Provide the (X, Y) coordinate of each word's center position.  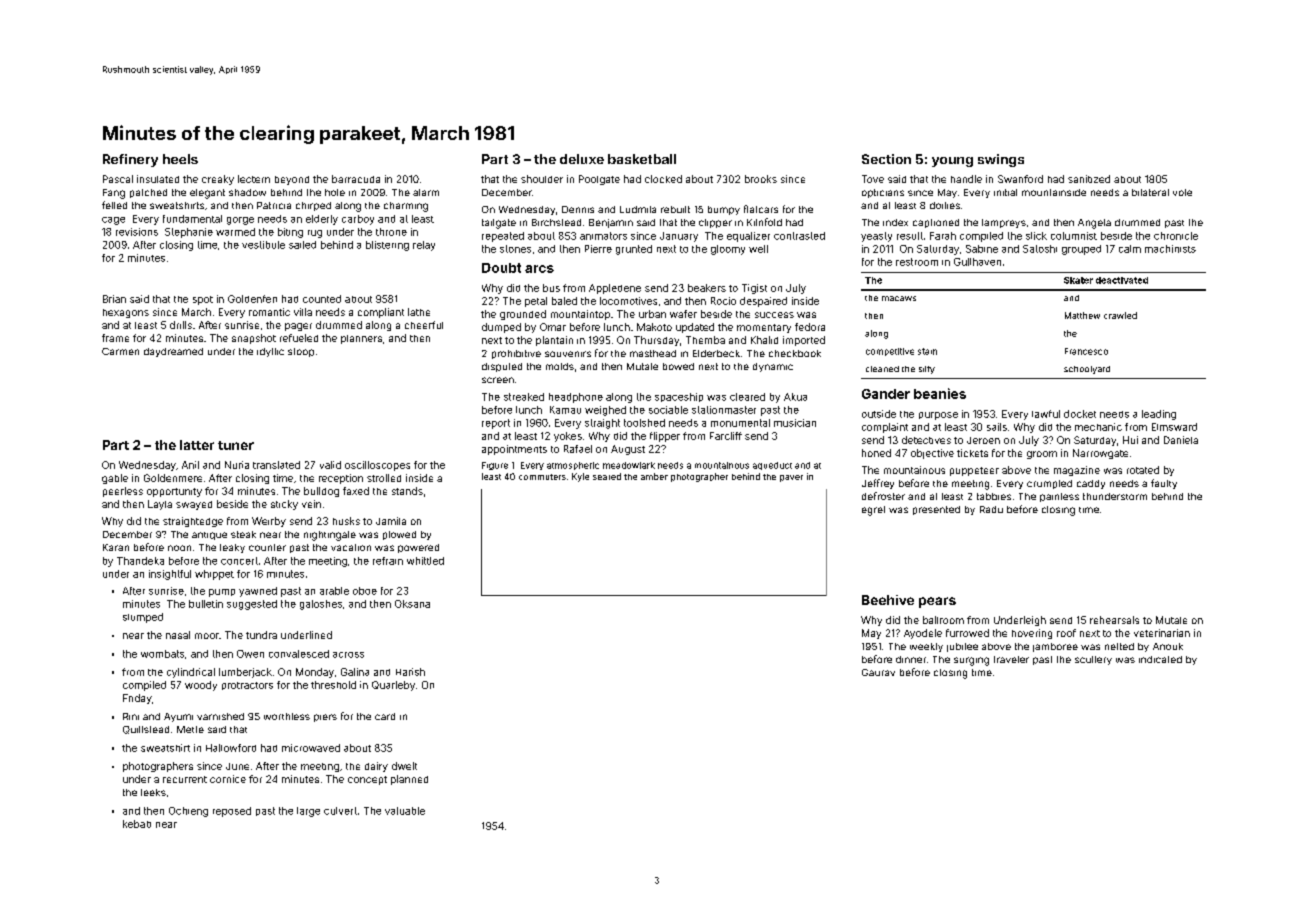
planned (409, 780)
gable (115, 479)
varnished (220, 716)
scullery (1093, 660)
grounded (523, 315)
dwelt (404, 766)
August (628, 450)
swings (1001, 160)
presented (936, 510)
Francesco (1086, 351)
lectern (254, 179)
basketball (642, 159)
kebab (137, 824)
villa (303, 312)
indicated (1160, 659)
